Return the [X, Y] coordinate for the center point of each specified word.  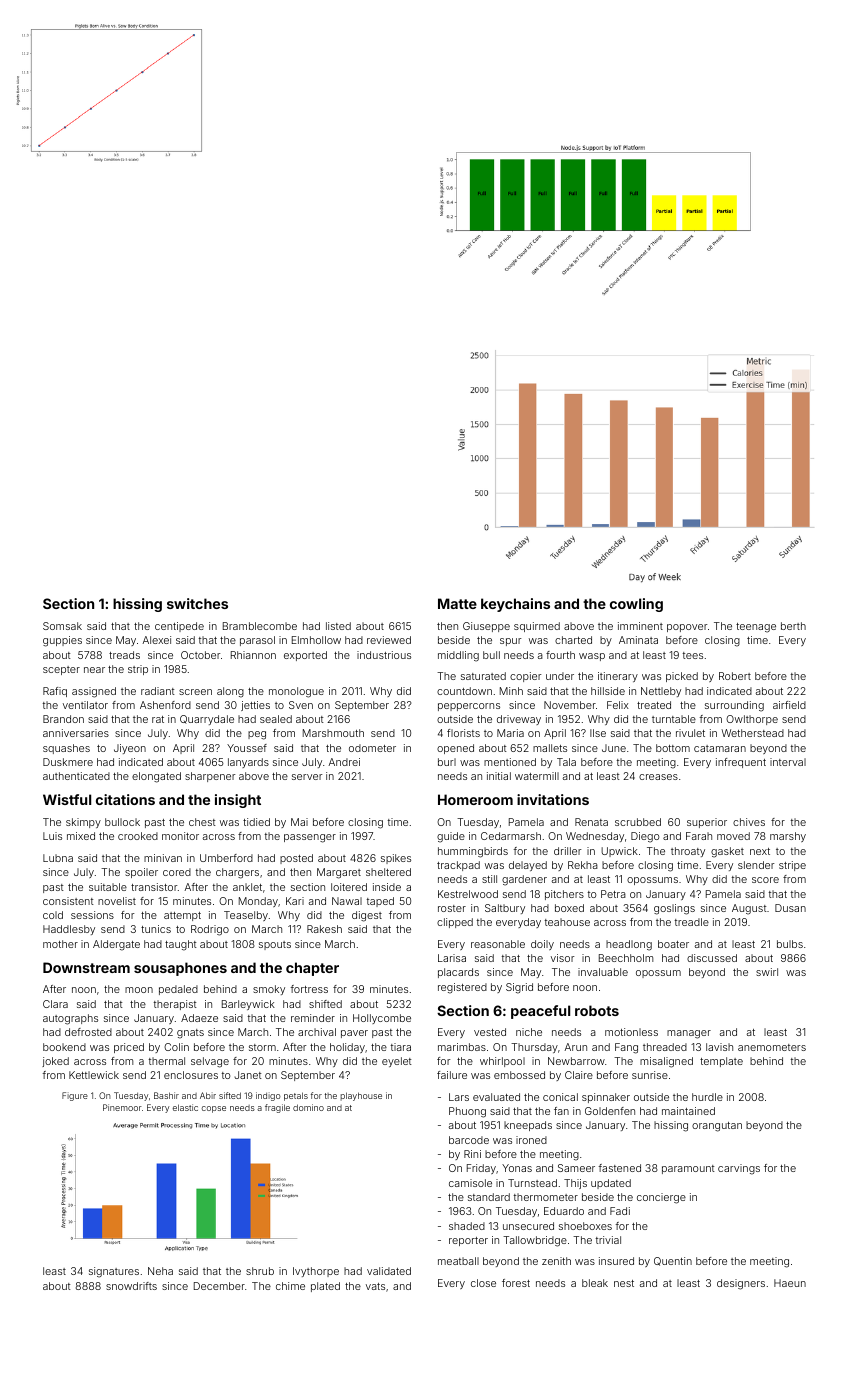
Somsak [62, 626]
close [483, 1283]
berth [793, 626]
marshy [788, 837]
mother [60, 944]
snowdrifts [131, 1286]
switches [197, 603]
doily [542, 945]
